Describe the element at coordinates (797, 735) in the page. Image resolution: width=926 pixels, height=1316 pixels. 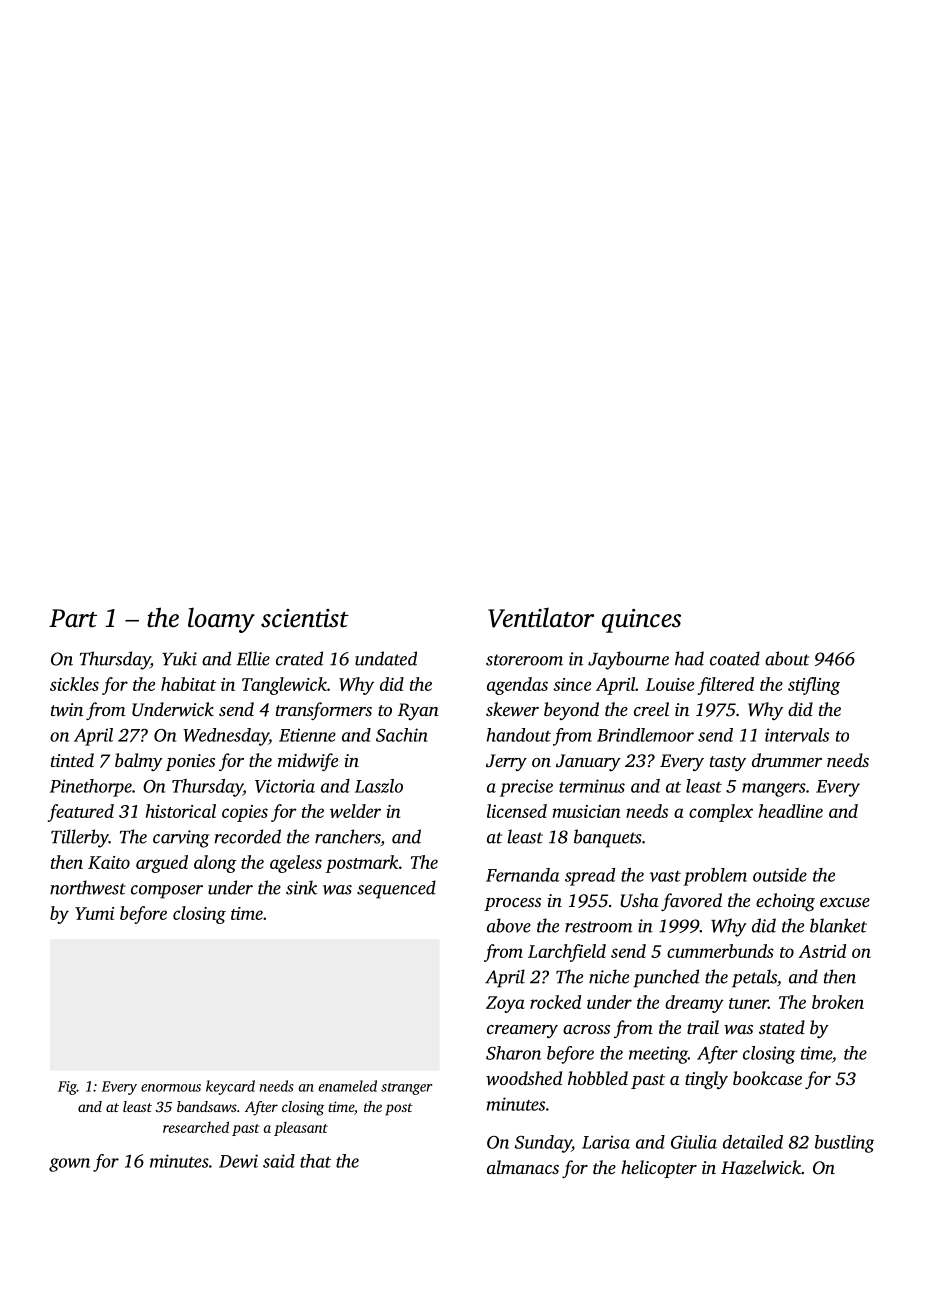
I see `intervals` at that location.
